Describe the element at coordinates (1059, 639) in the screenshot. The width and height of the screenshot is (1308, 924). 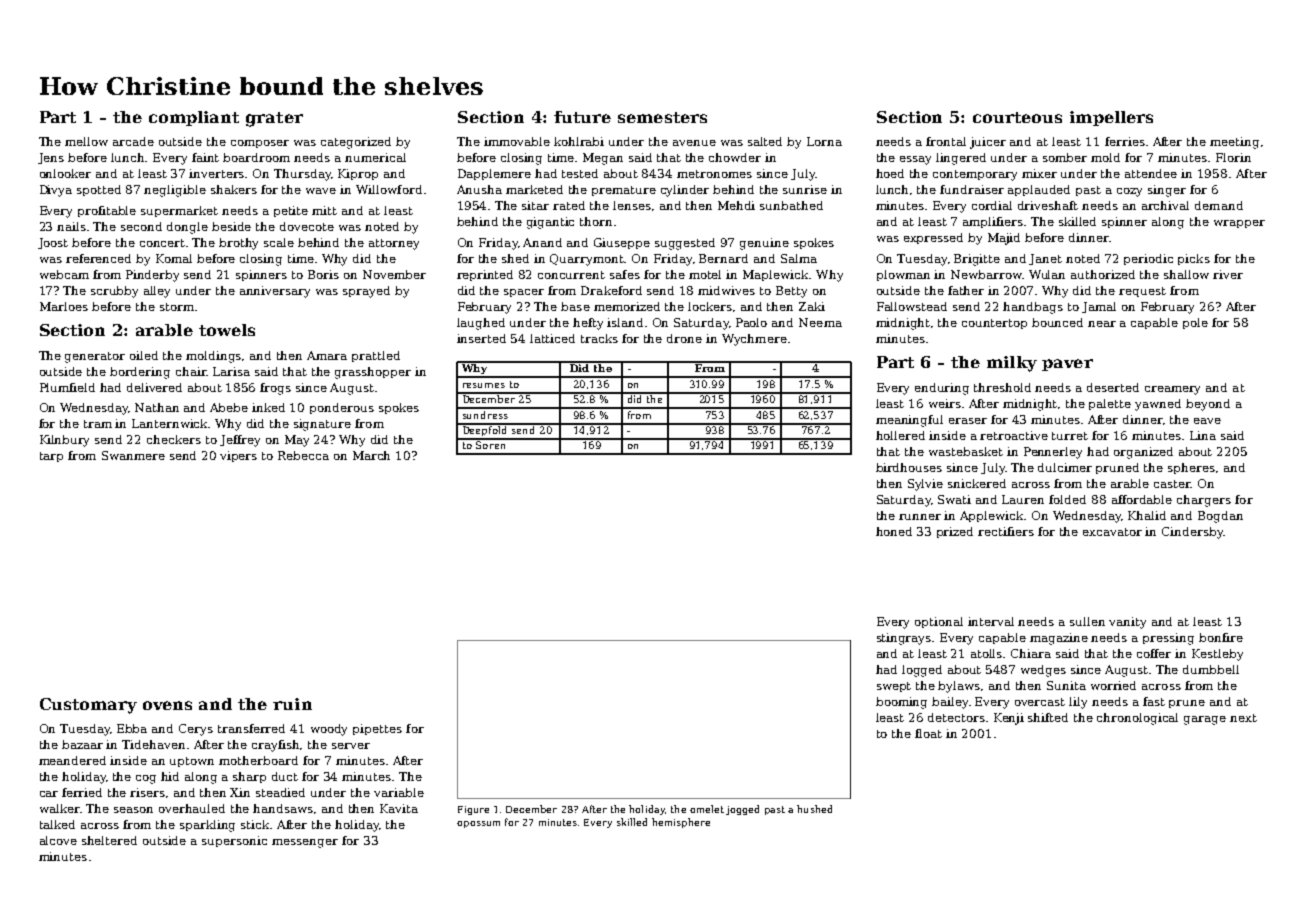
I see `magazine` at that location.
